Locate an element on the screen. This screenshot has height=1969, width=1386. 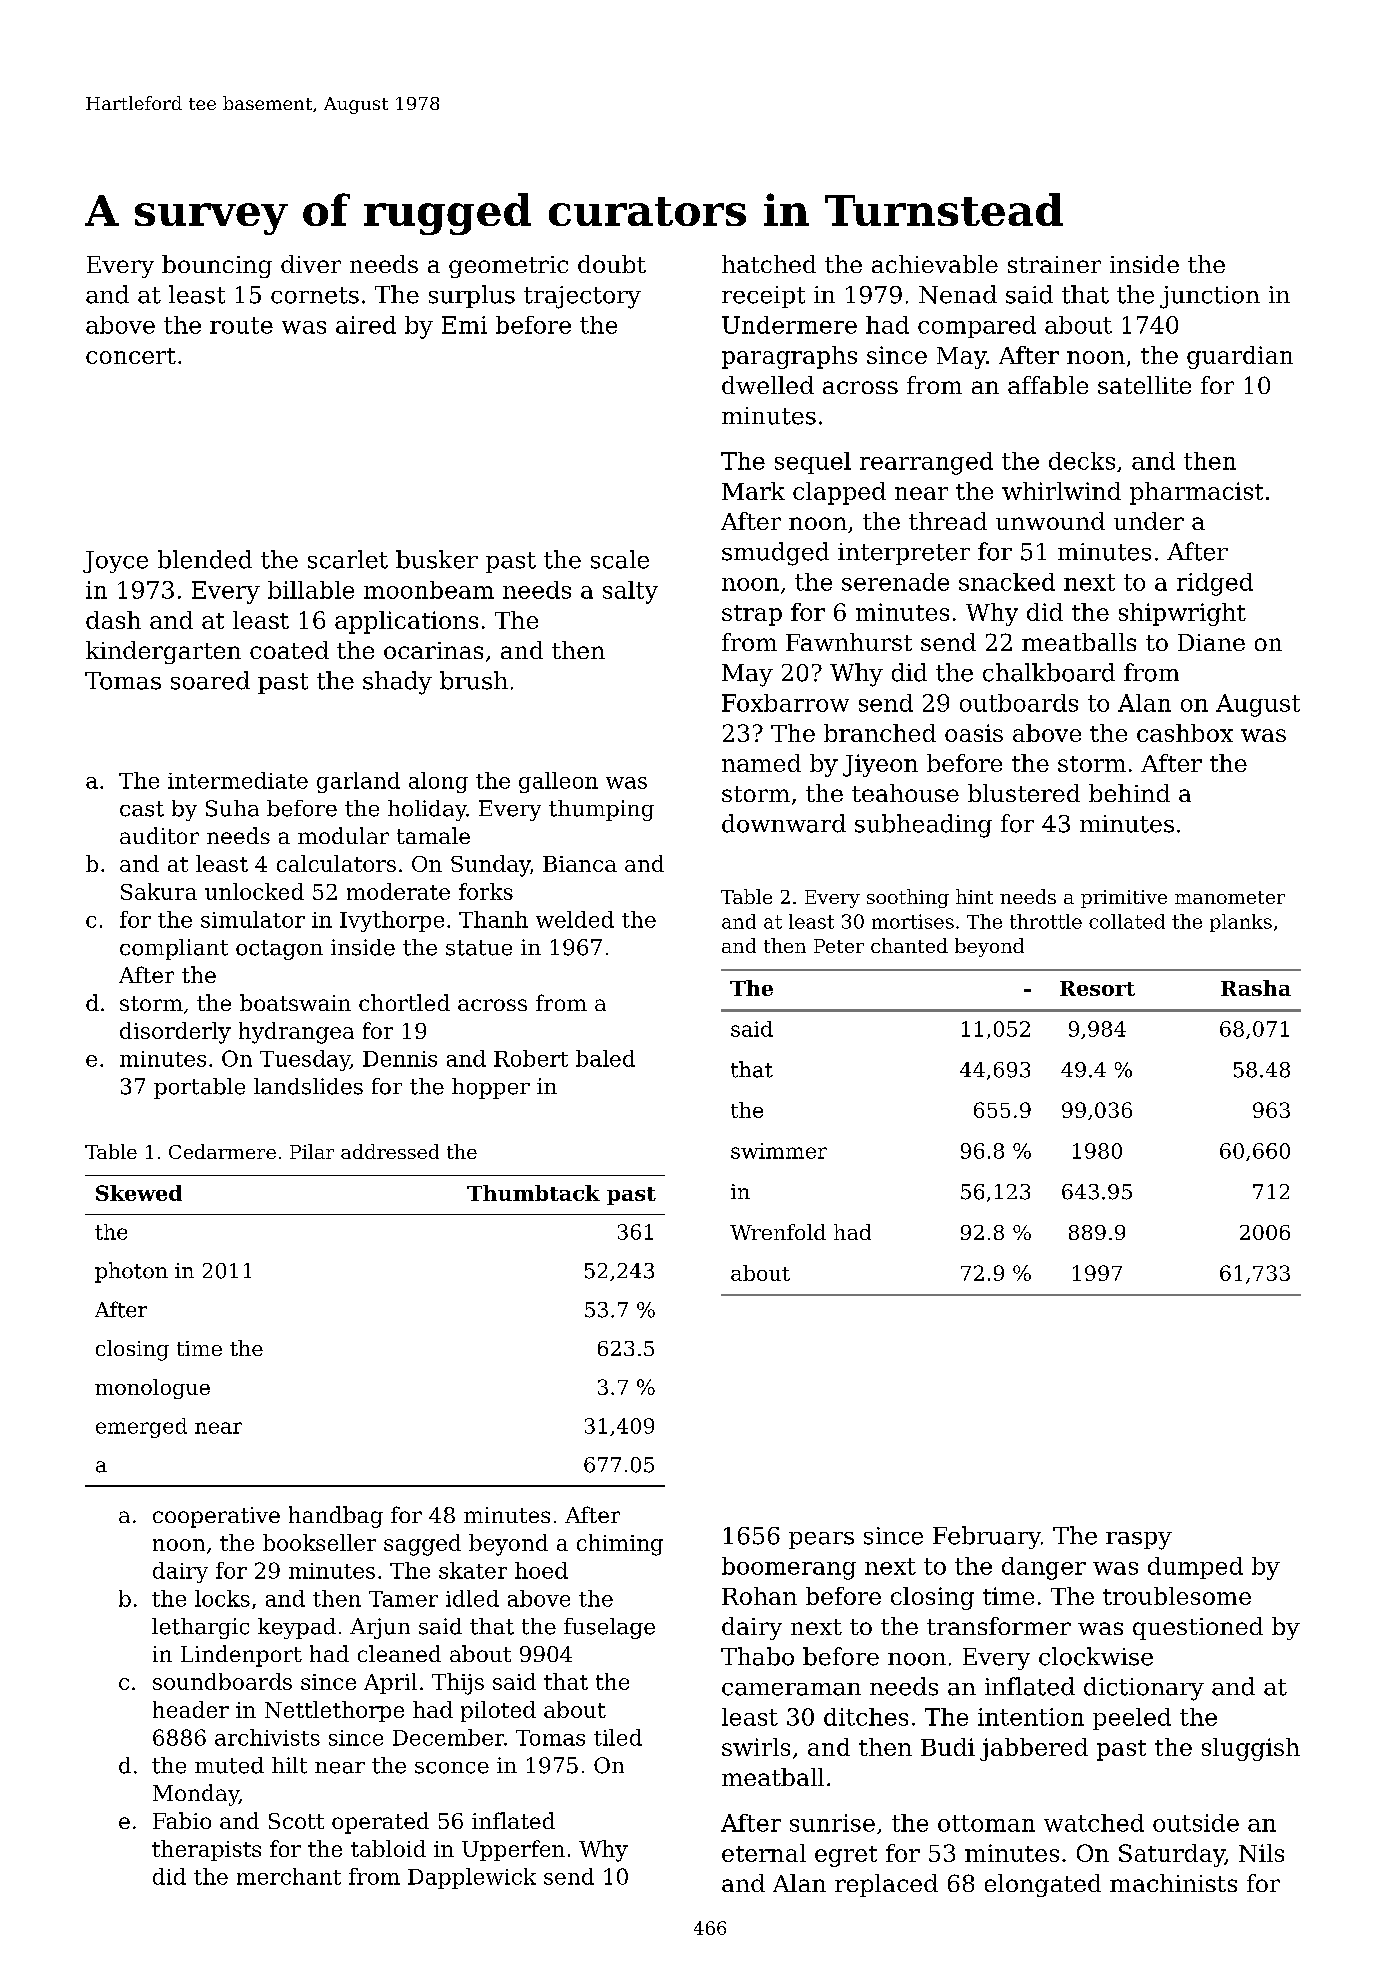
bookseller is located at coordinates (319, 1542).
